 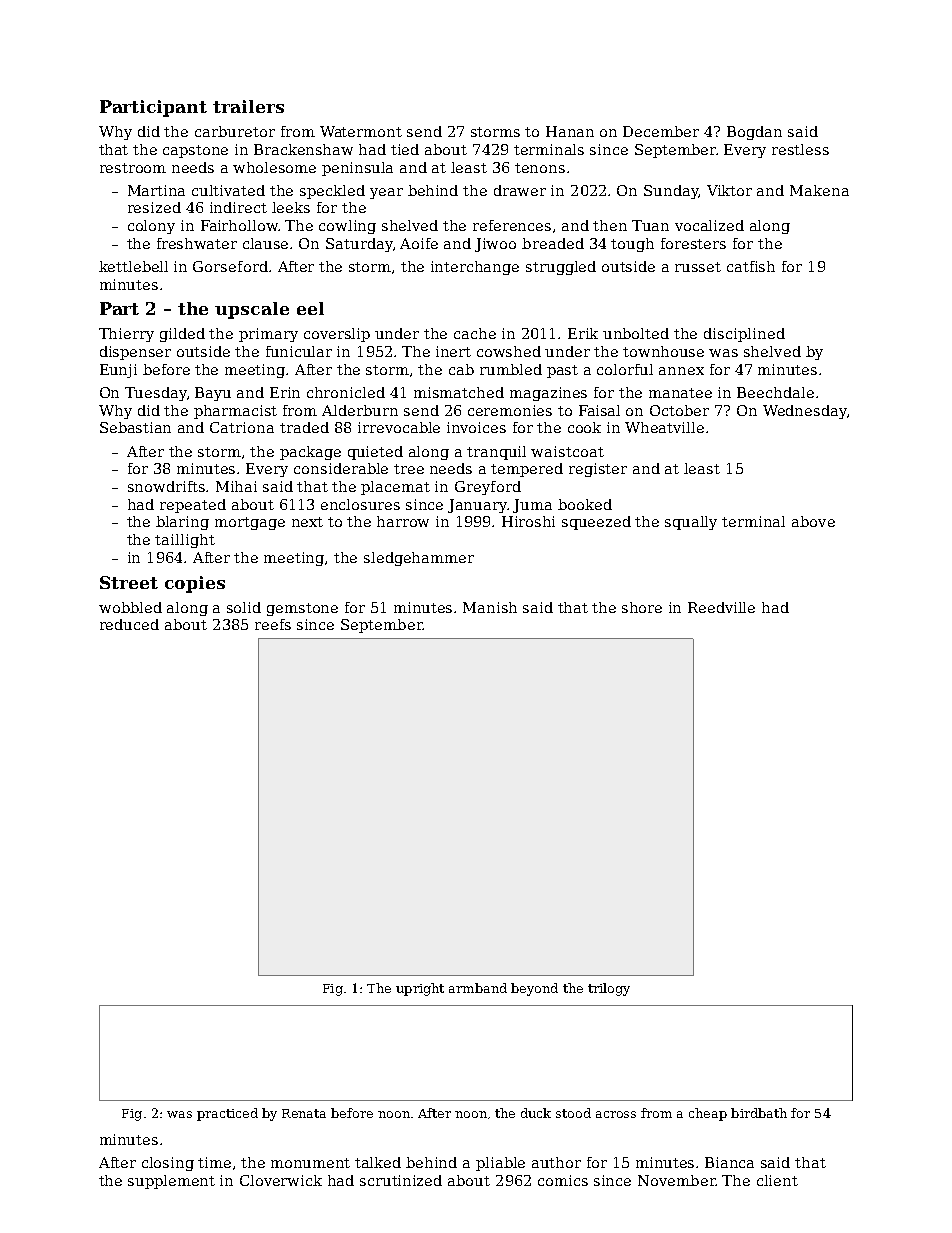 What do you see at coordinates (721, 607) in the screenshot?
I see `Reedville` at bounding box center [721, 607].
